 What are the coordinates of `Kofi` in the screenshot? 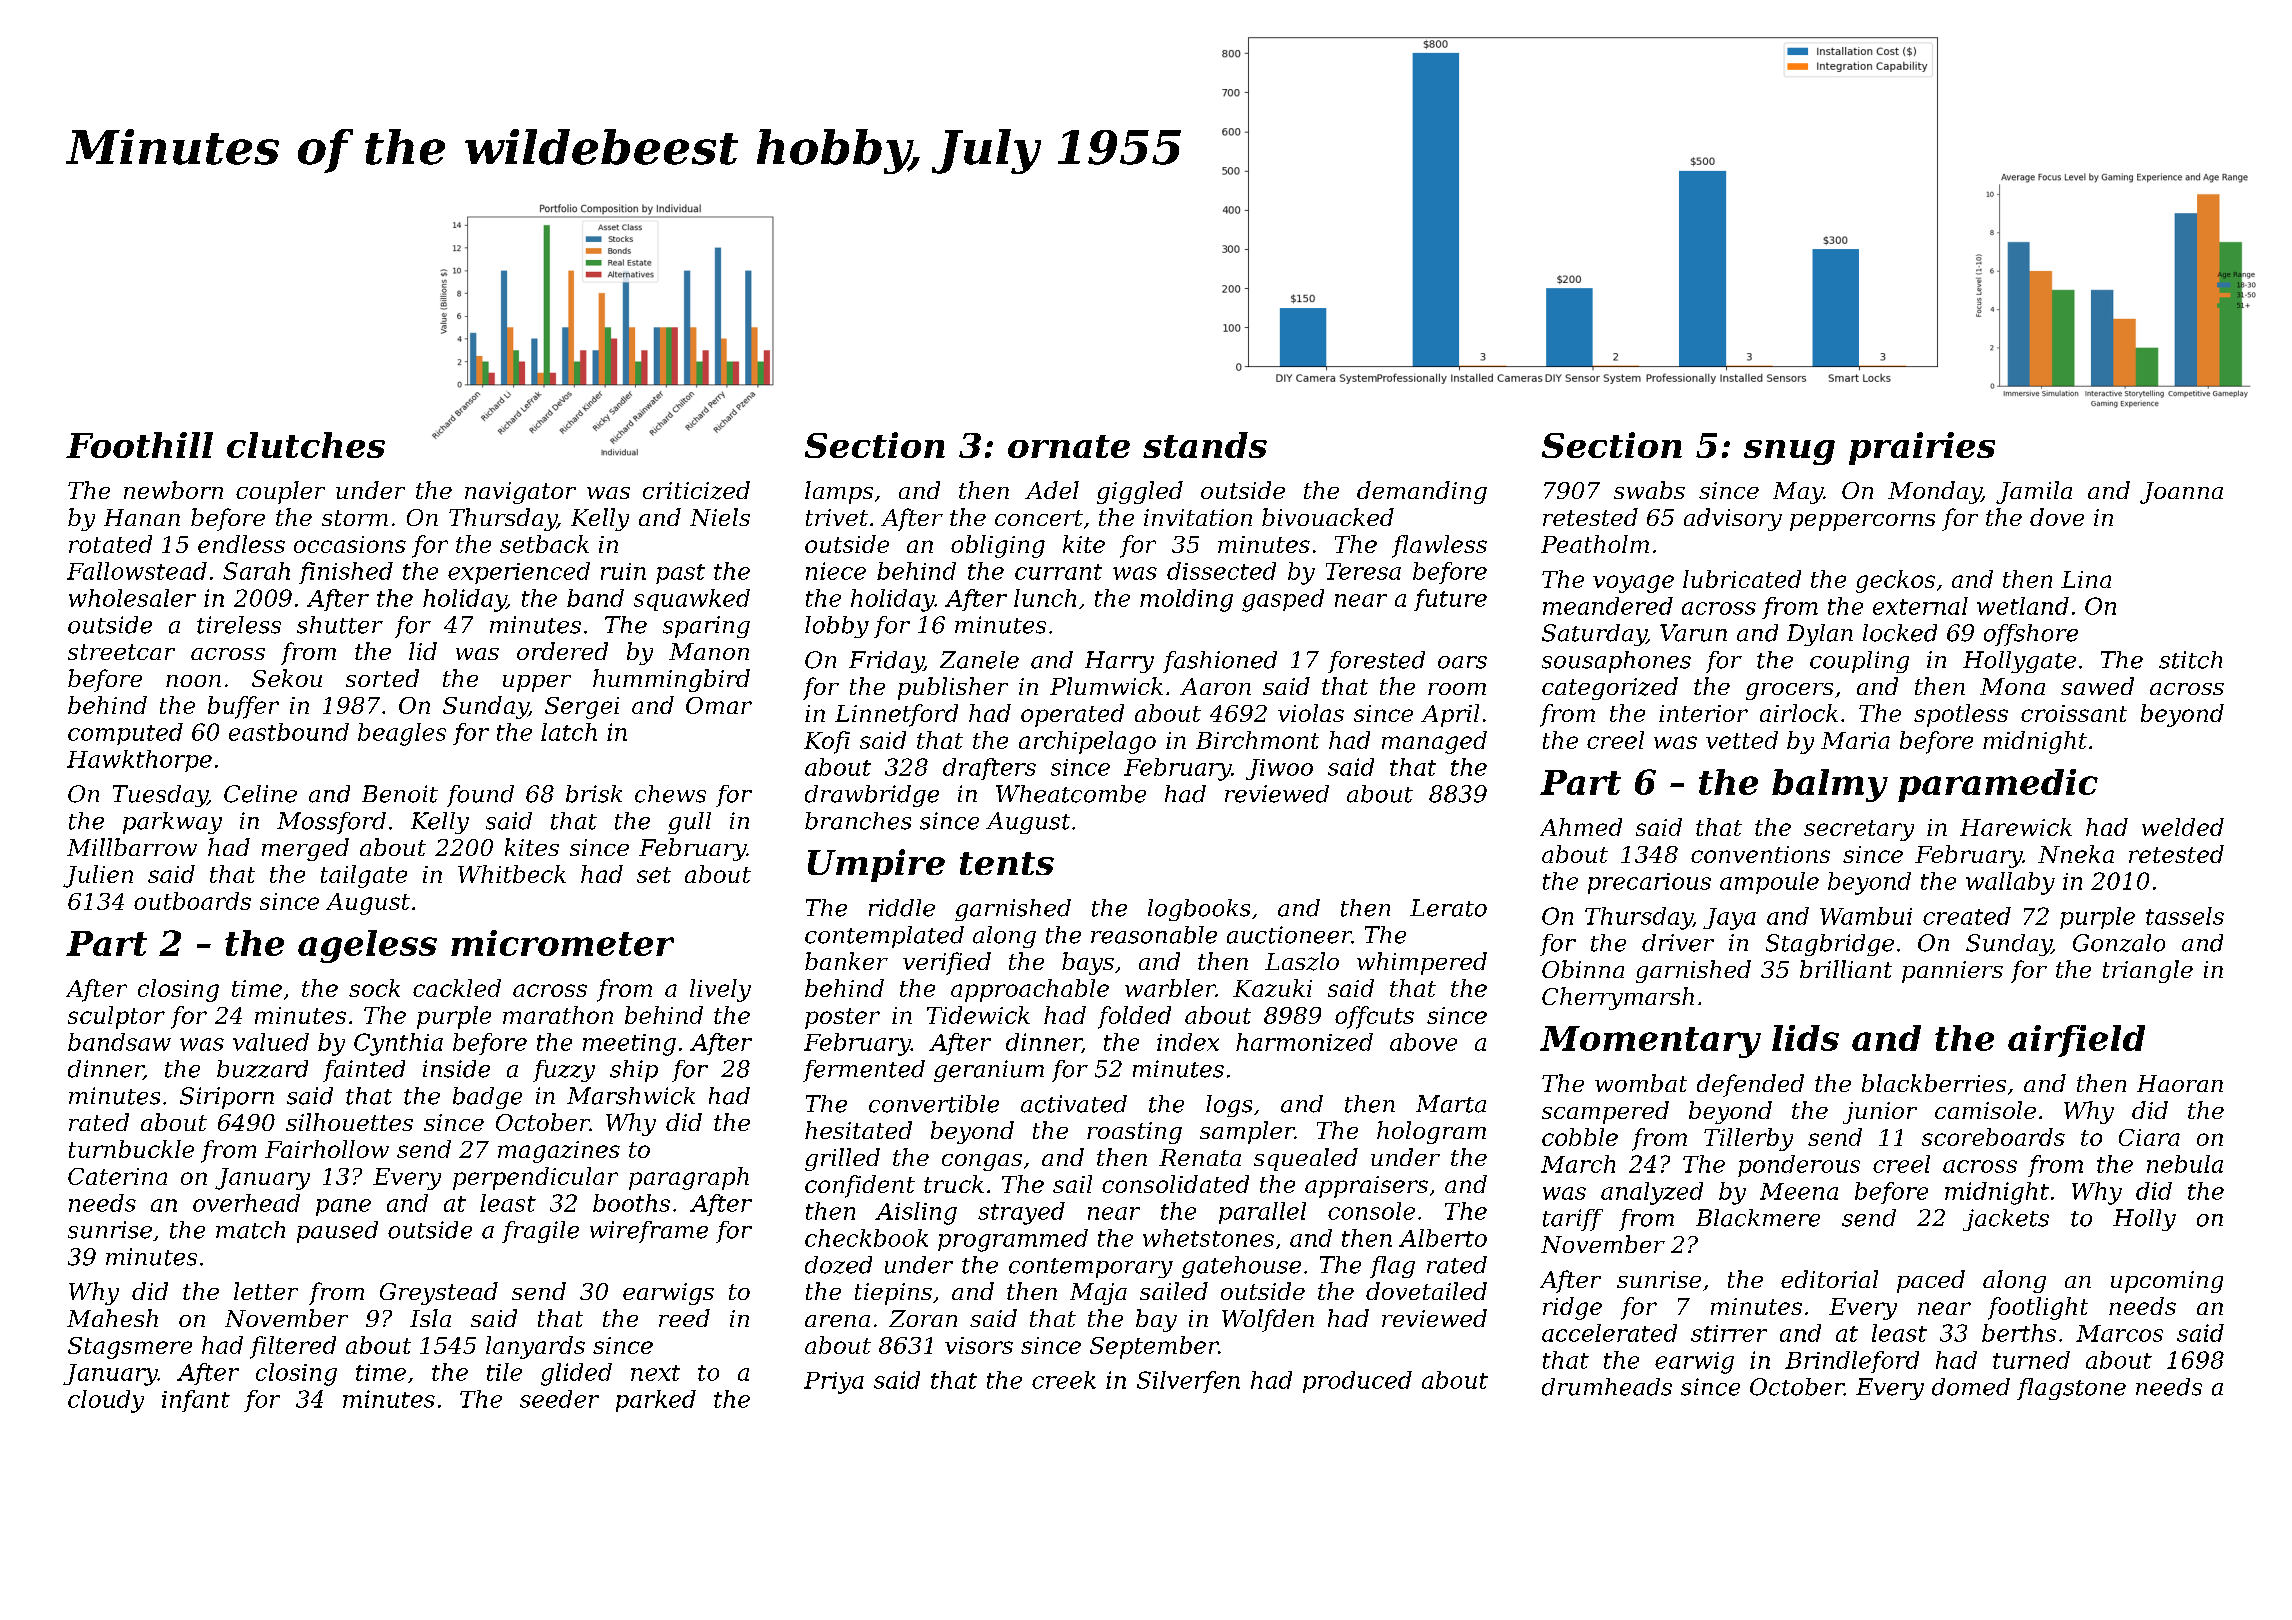 It's located at (827, 742).
